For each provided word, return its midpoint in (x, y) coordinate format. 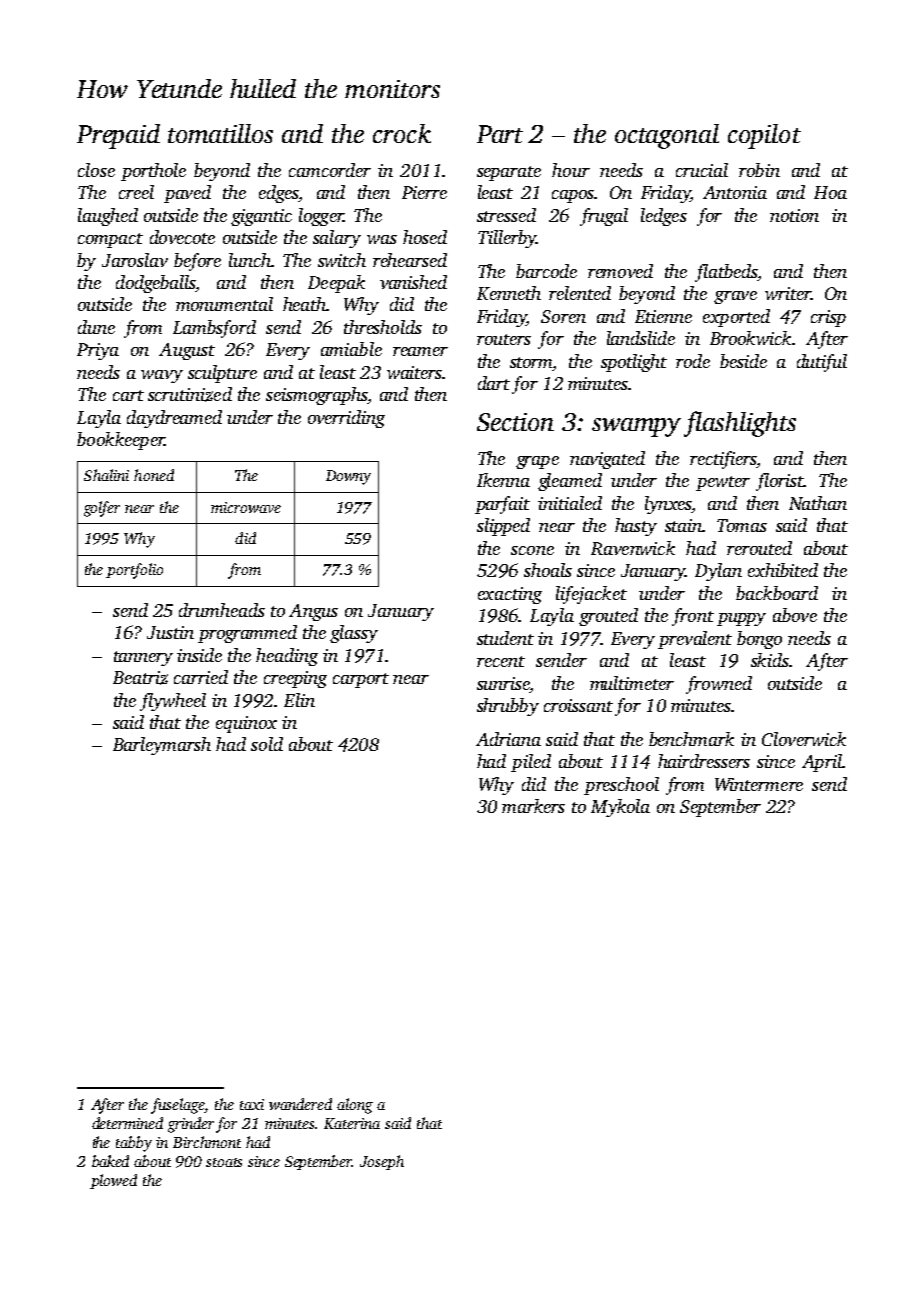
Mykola (620, 808)
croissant (578, 705)
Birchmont (207, 1142)
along (355, 1106)
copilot (764, 136)
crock (402, 133)
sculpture (222, 374)
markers (533, 806)
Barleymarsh (162, 746)
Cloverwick (804, 739)
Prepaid (118, 136)
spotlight (634, 363)
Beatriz (140, 678)
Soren (563, 316)
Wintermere (759, 784)
